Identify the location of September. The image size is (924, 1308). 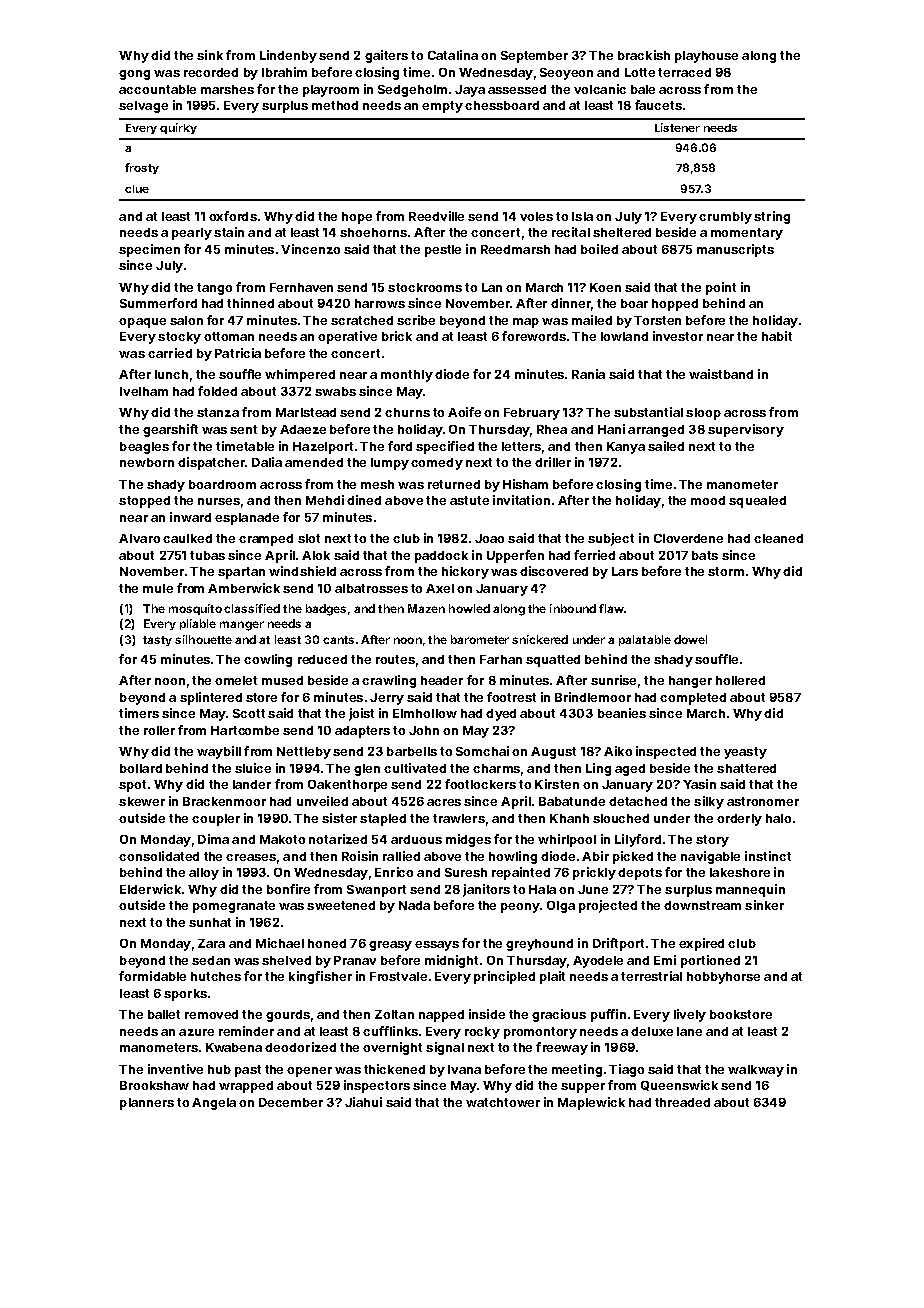
(534, 57).
